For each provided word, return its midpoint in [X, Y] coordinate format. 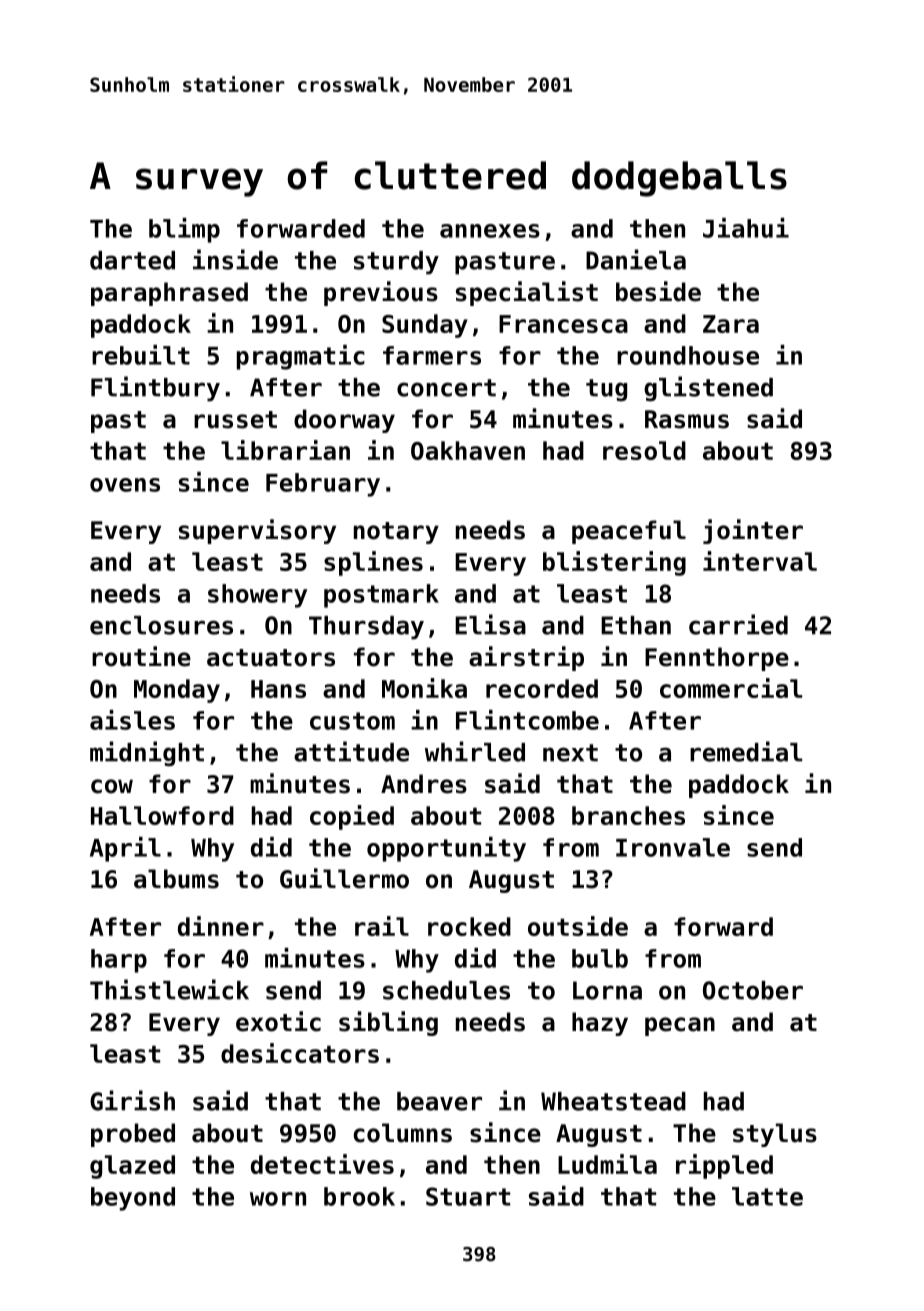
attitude [351, 751]
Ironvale [673, 847]
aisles [132, 720]
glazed [132, 1167]
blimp [184, 230]
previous [381, 293]
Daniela [636, 259]
